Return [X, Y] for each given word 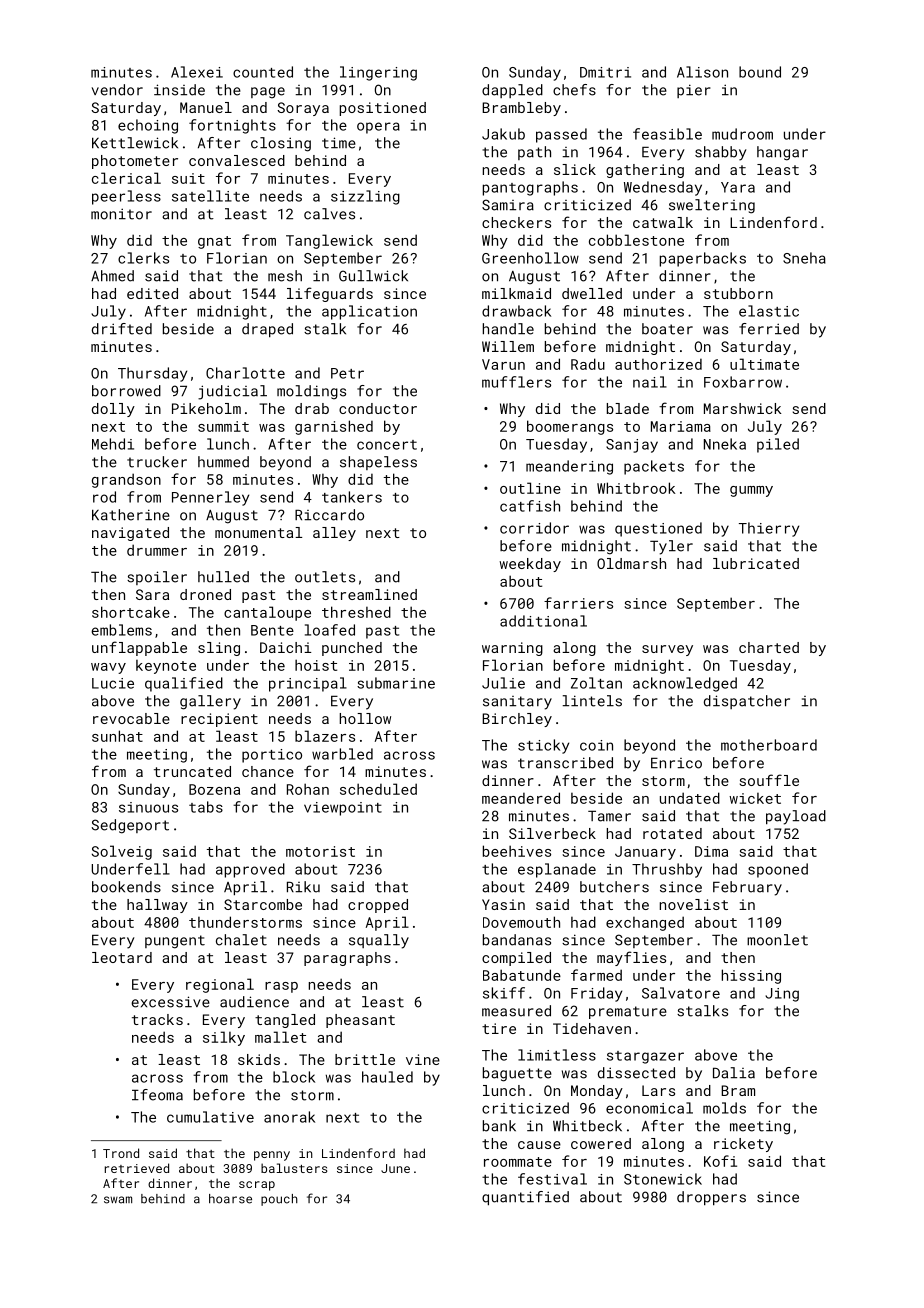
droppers [711, 1198]
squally [379, 941]
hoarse [230, 1199]
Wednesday [663, 188]
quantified [525, 1198]
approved [250, 870]
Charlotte [245, 373]
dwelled [592, 293]
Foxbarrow [743, 382]
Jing [782, 995]
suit [188, 178]
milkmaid [516, 293]
